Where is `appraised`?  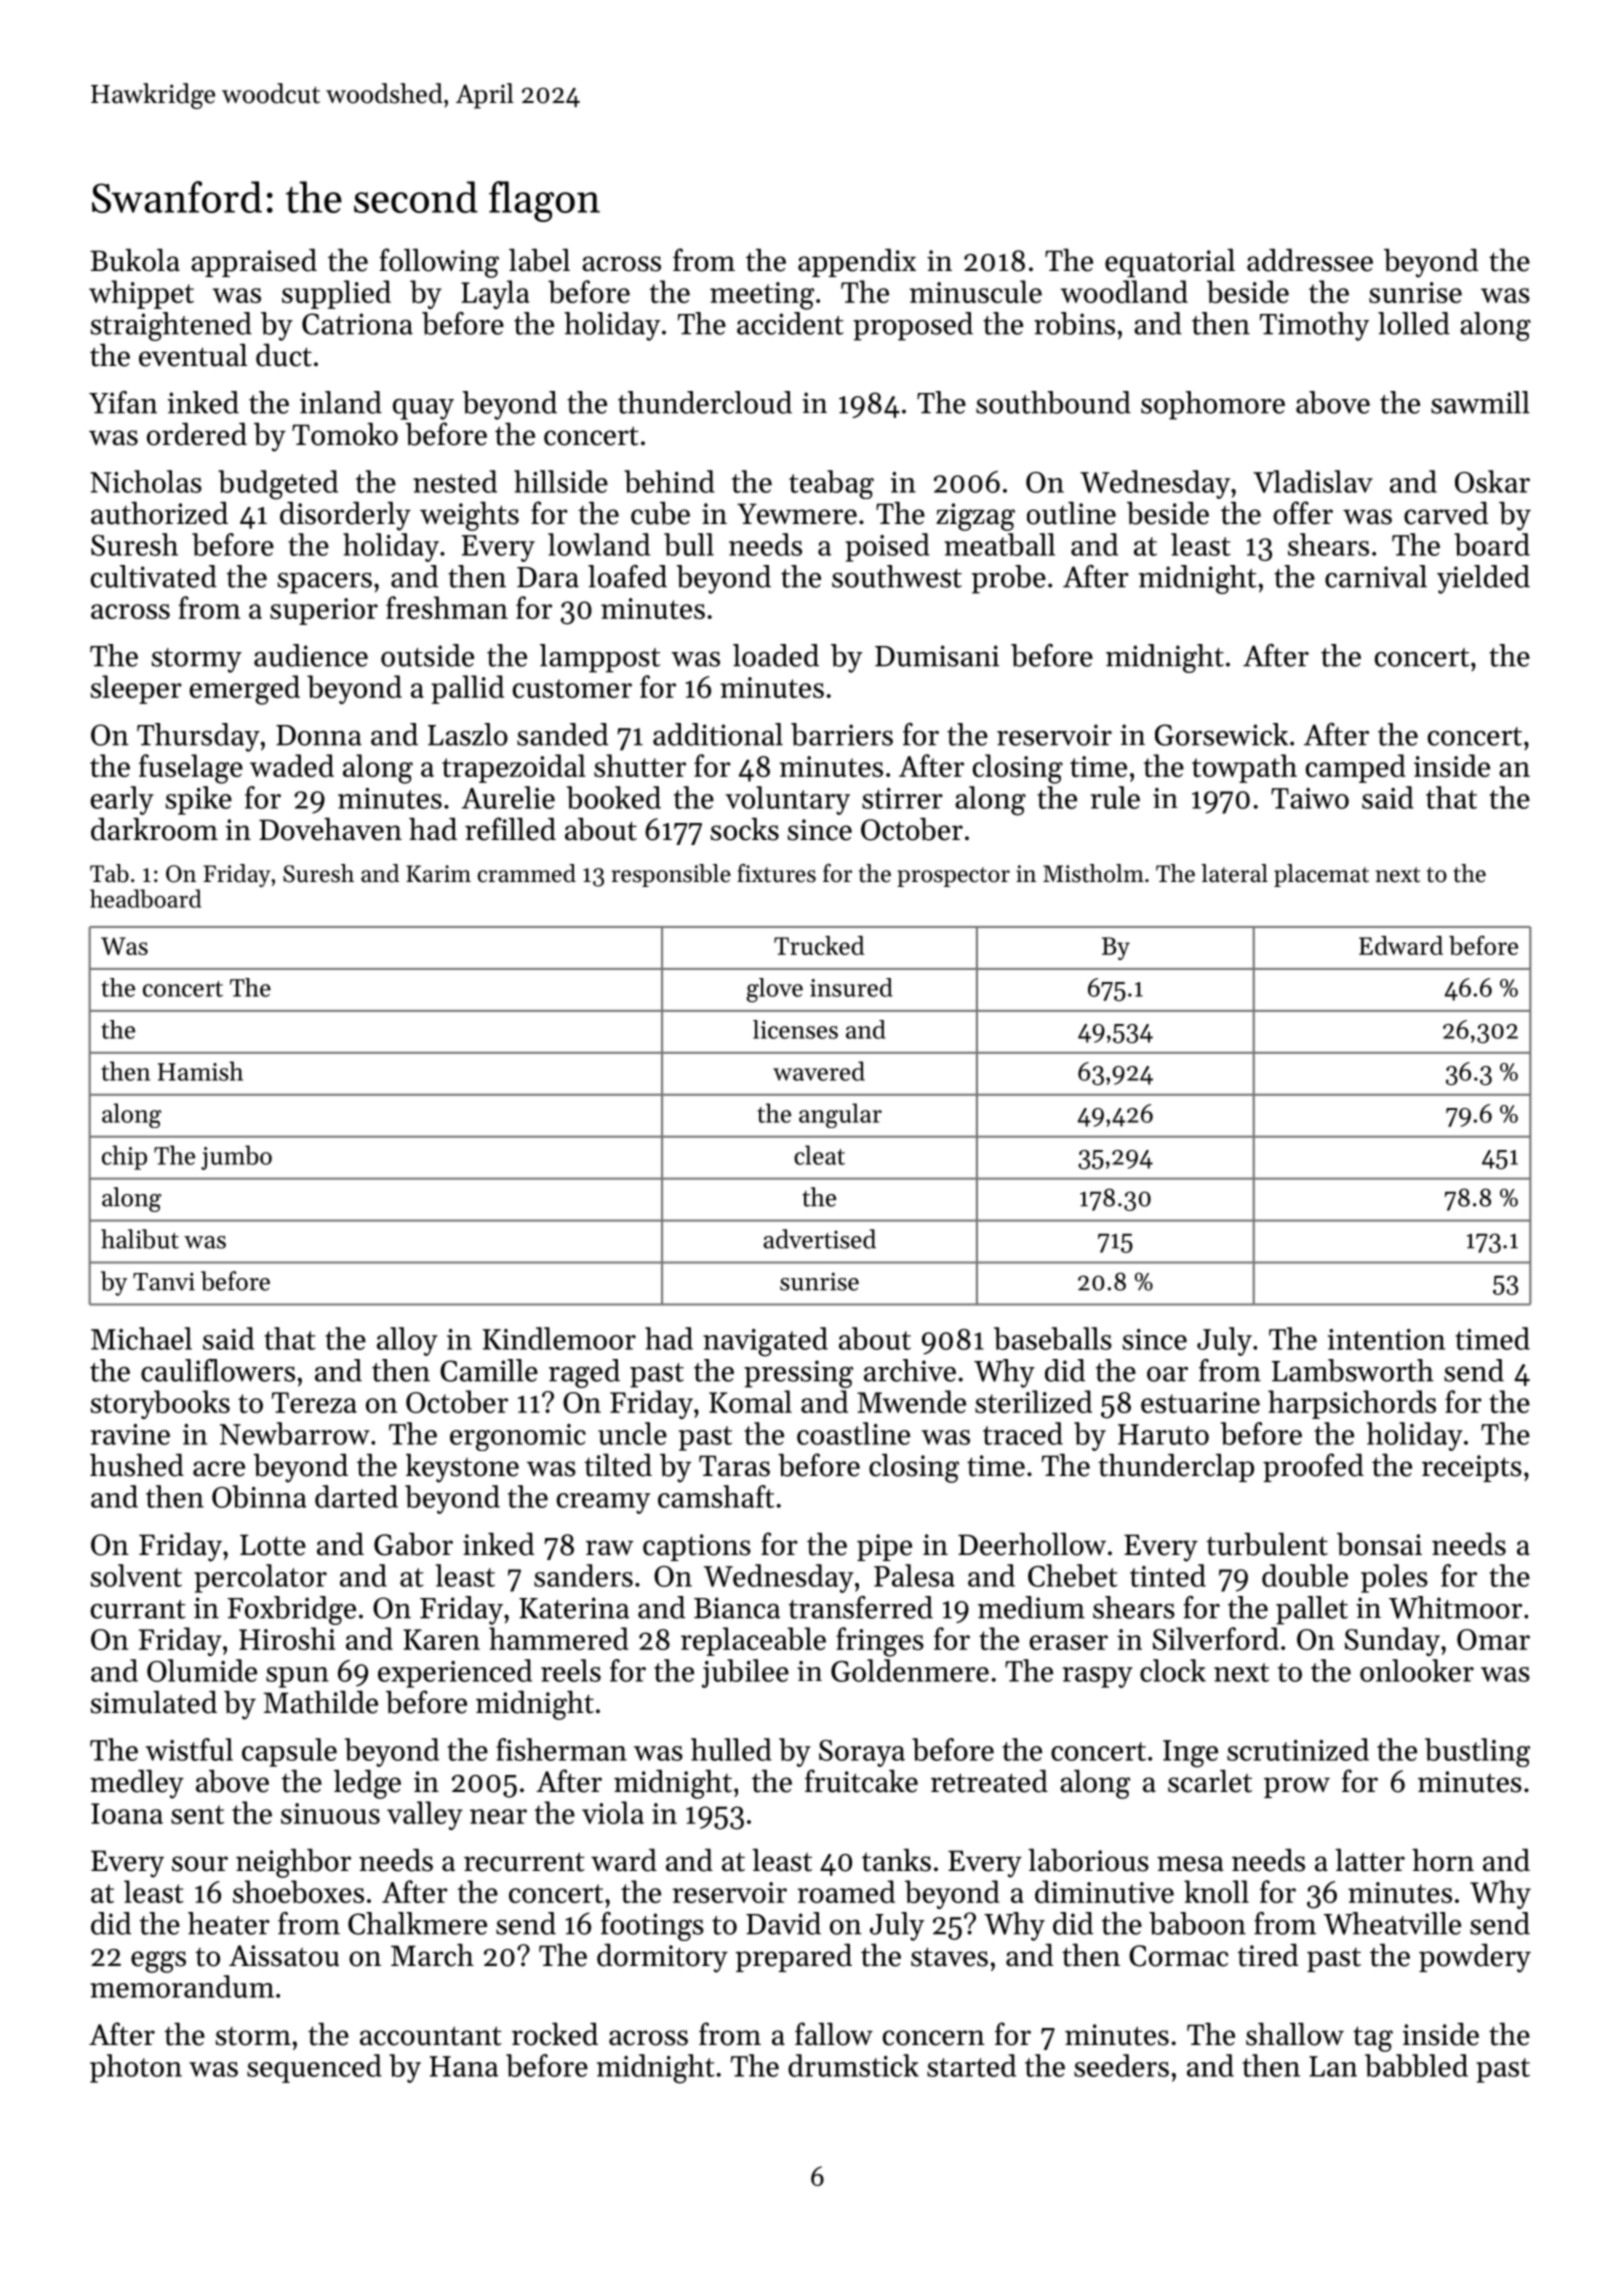 appraised is located at coordinates (254, 263).
